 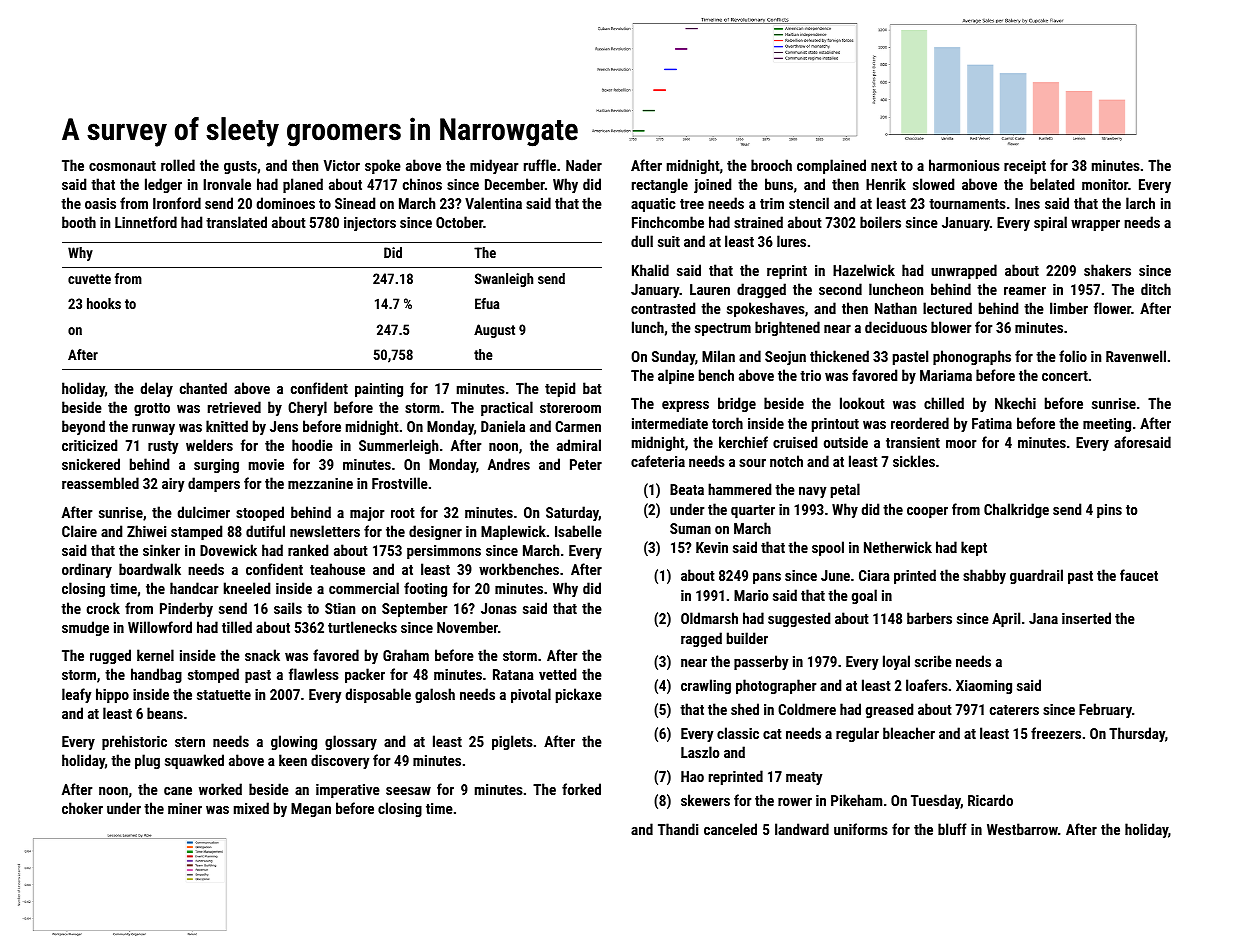 What do you see at coordinates (951, 327) in the document?
I see `blower` at bounding box center [951, 327].
